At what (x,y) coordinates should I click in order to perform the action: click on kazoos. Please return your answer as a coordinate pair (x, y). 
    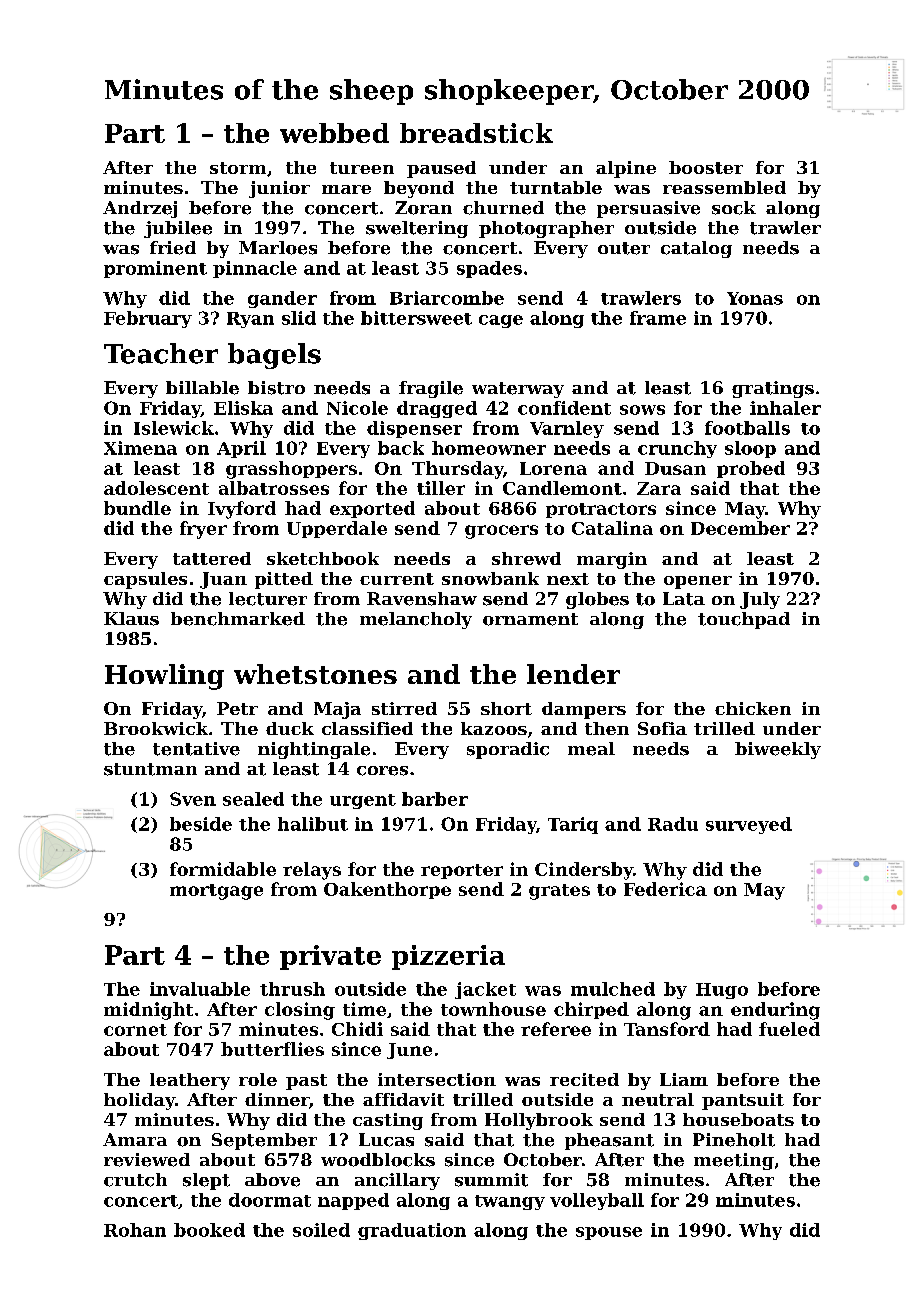
    Looking at the image, I should click on (494, 728).
